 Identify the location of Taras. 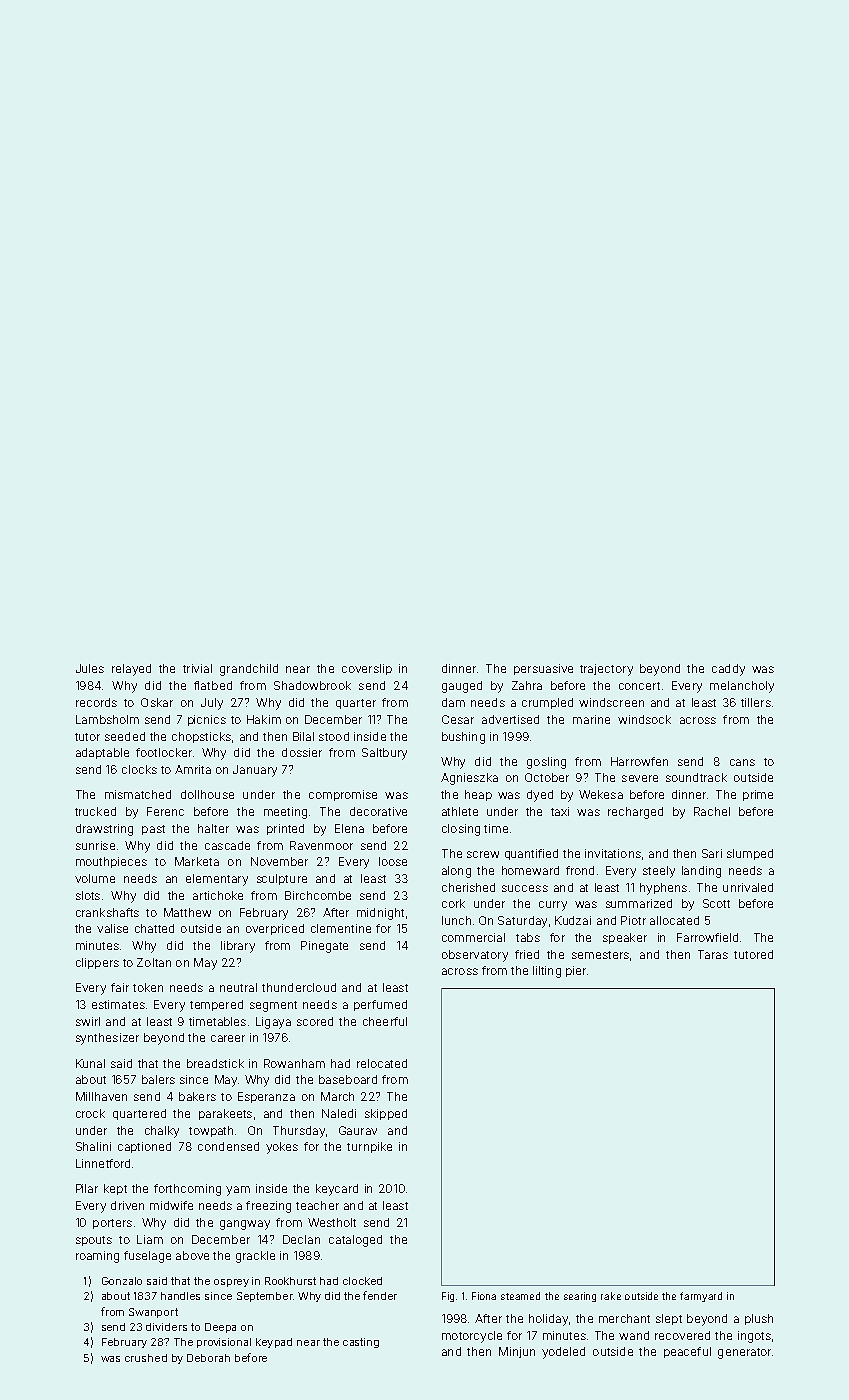
(713, 954).
